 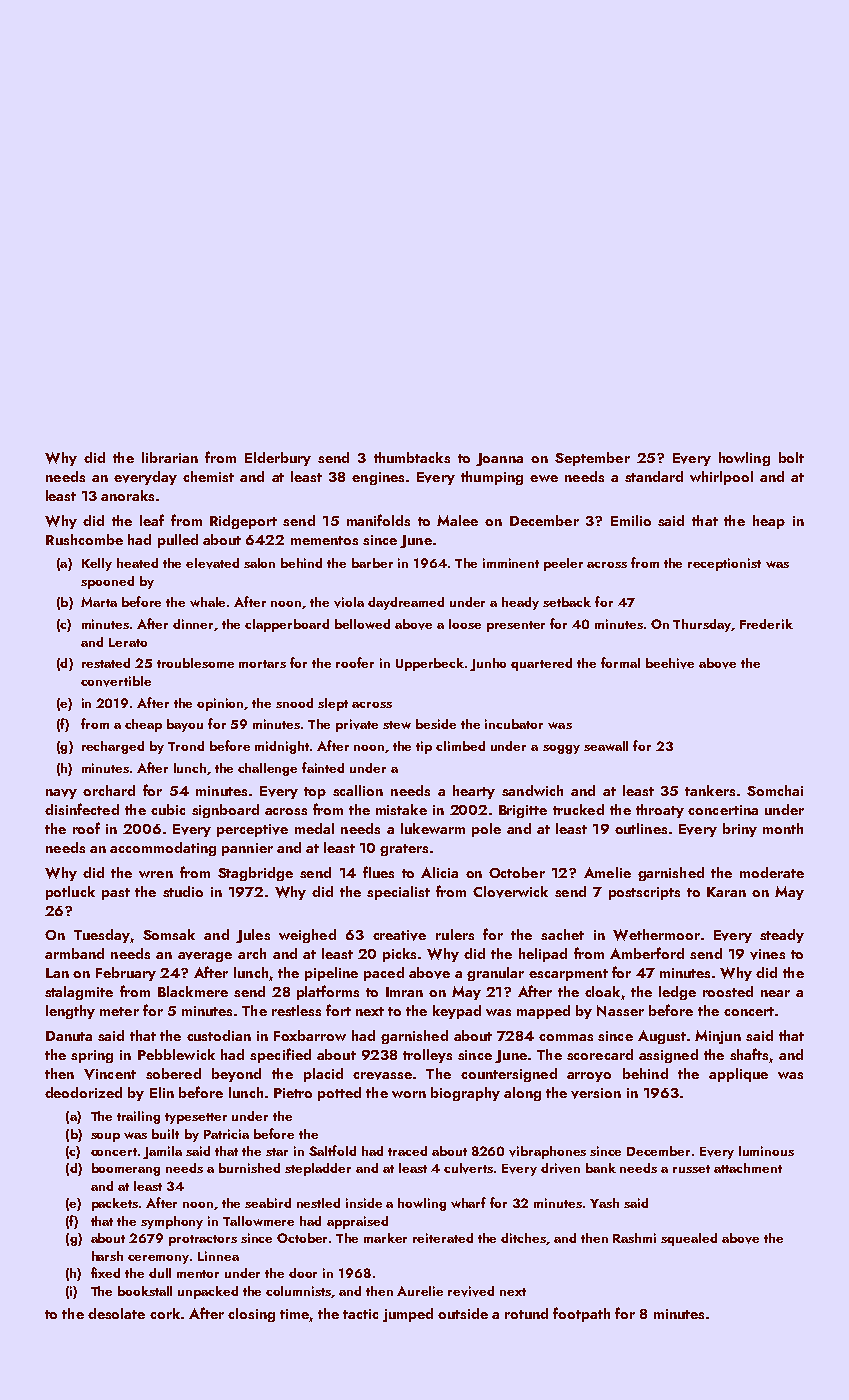 What do you see at coordinates (738, 1075) in the page?
I see `applique` at bounding box center [738, 1075].
